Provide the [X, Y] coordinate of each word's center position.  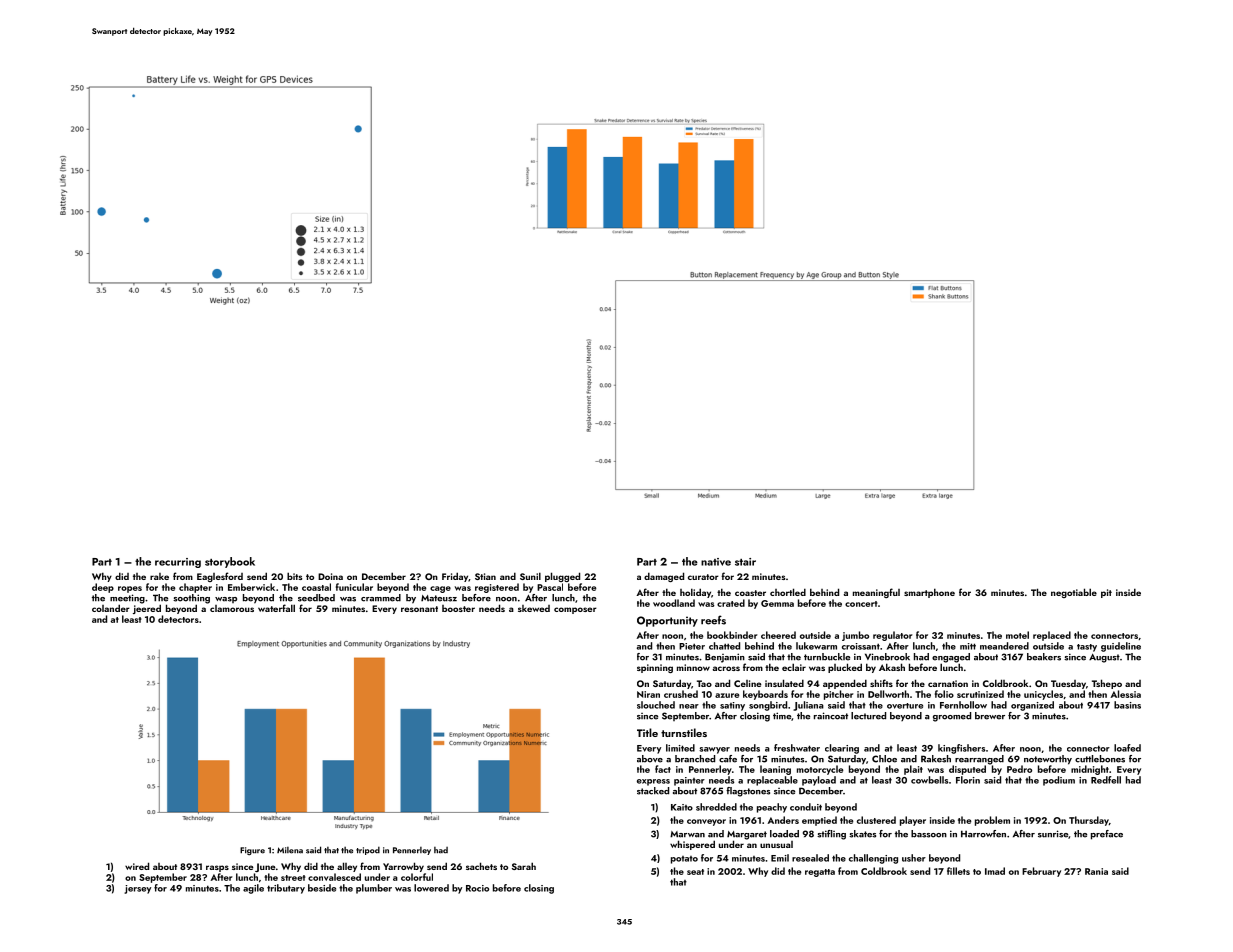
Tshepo [1107, 684]
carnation [948, 683]
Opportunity [667, 621]
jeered [147, 609]
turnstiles [684, 732]
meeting [127, 599]
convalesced [334, 877]
